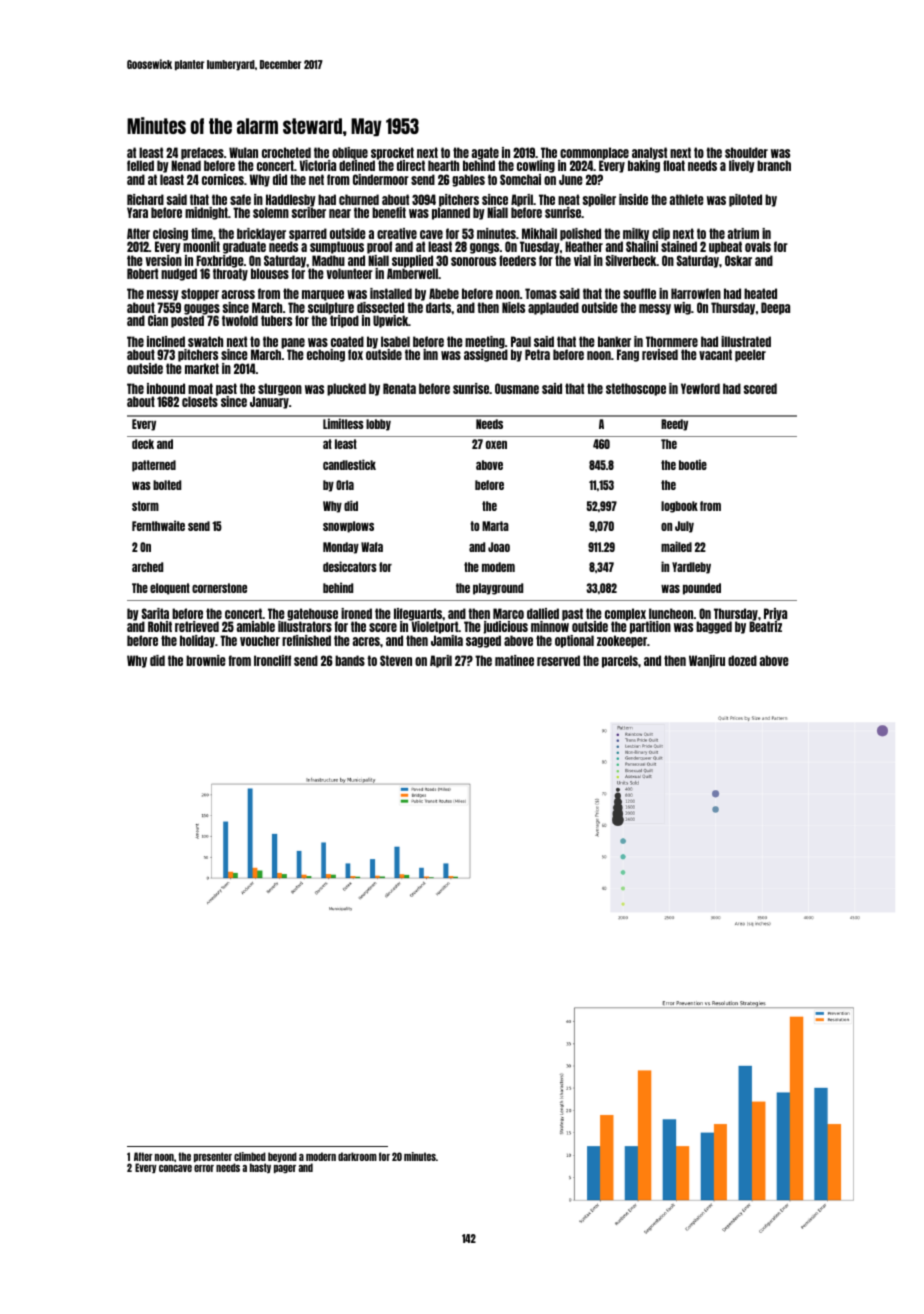  Describe the element at coordinates (357, 1156) in the image. I see `darkroom` at that location.
